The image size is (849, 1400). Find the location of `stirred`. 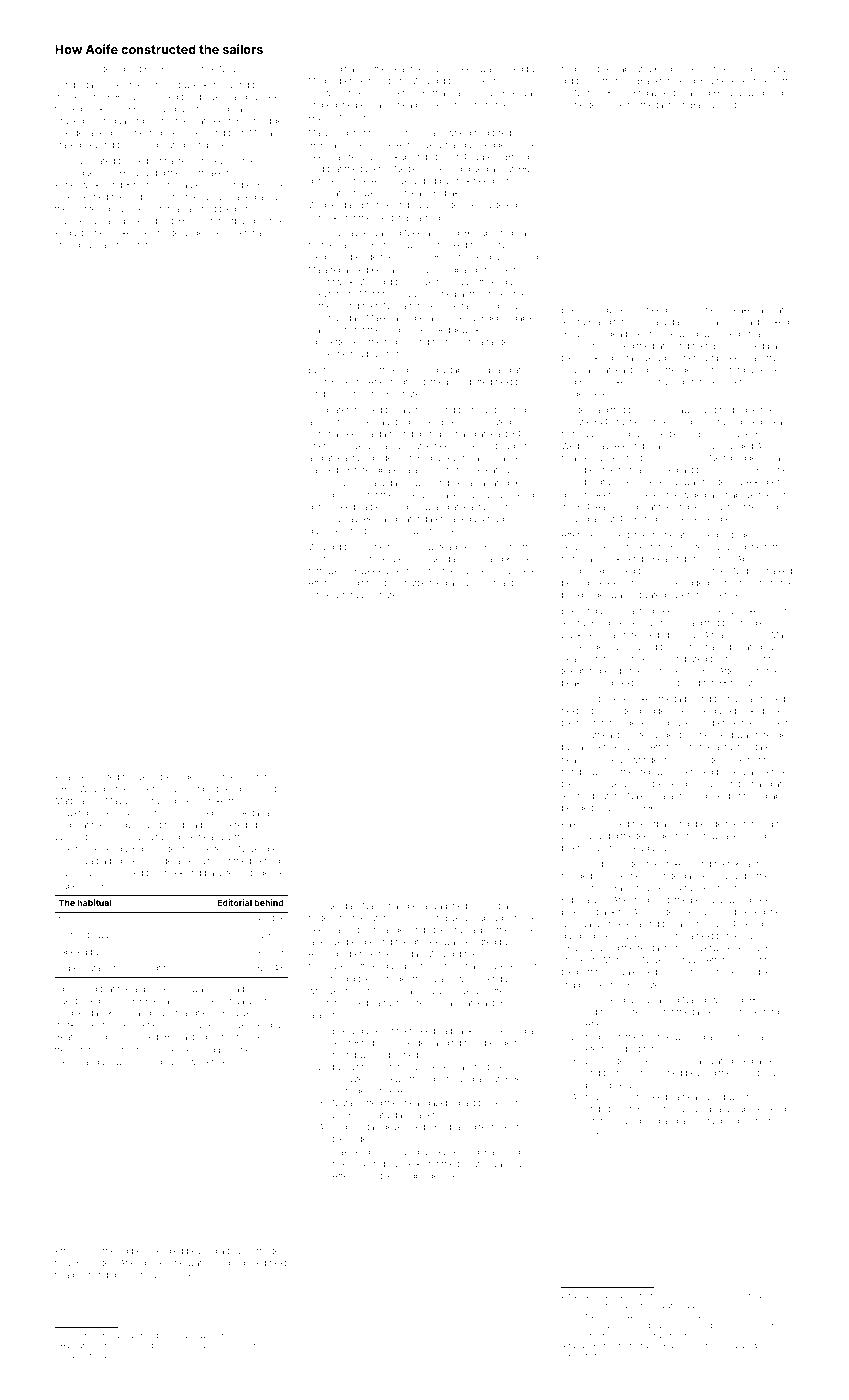

stirred is located at coordinates (67, 244).
